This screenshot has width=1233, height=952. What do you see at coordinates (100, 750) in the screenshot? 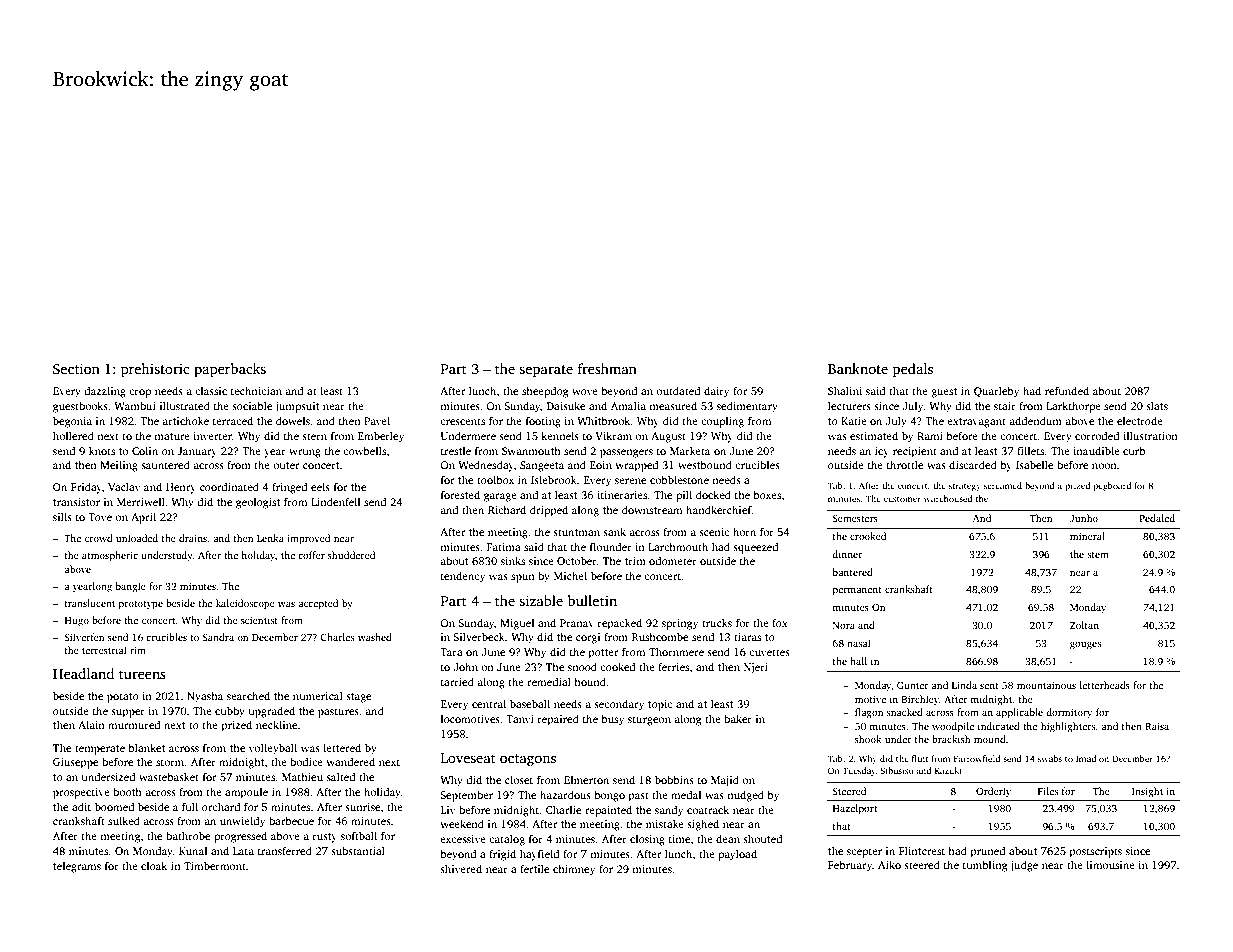
I see `temperate` at bounding box center [100, 750].
